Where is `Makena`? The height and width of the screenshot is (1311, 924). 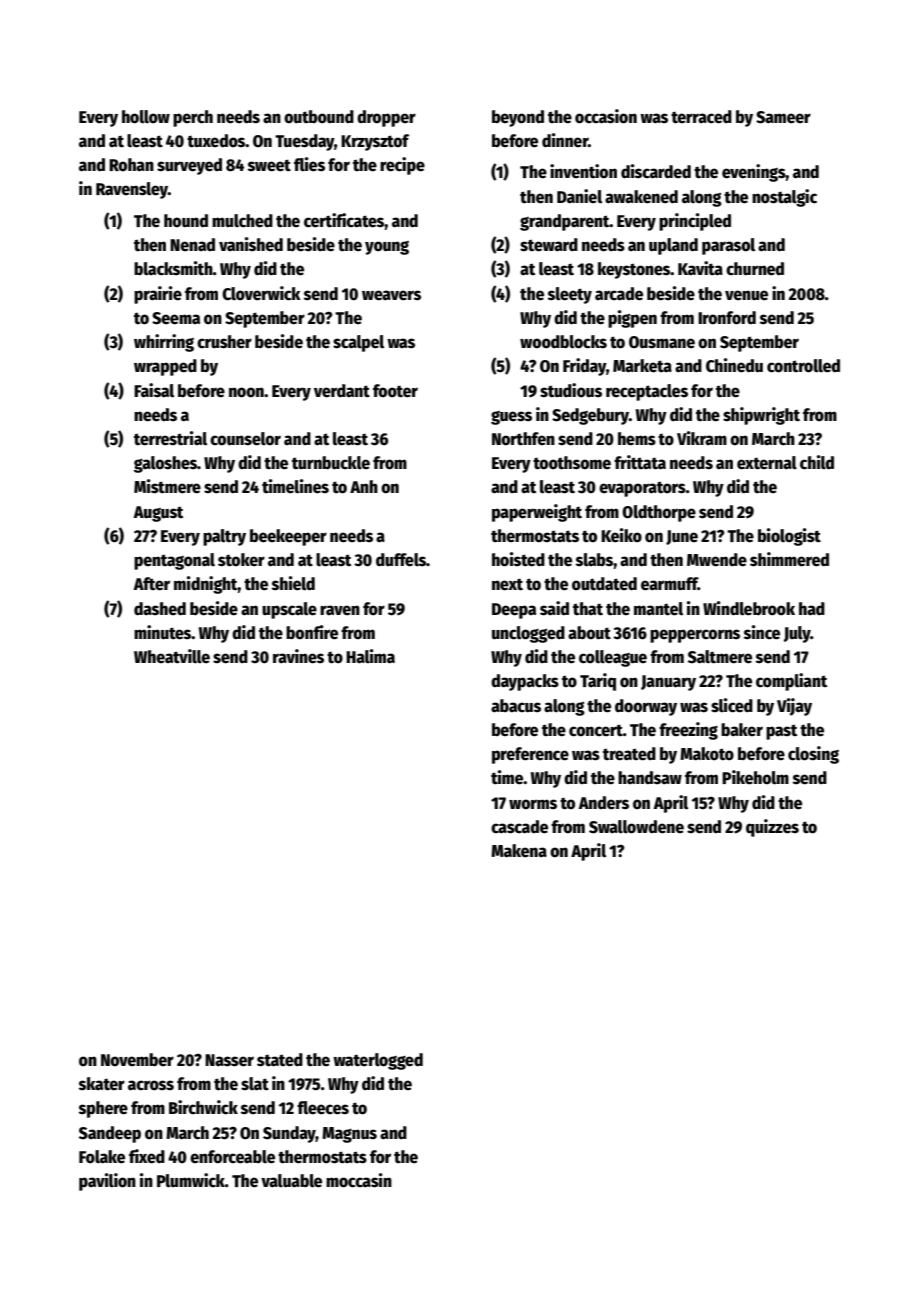
Makena is located at coordinates (519, 851).
